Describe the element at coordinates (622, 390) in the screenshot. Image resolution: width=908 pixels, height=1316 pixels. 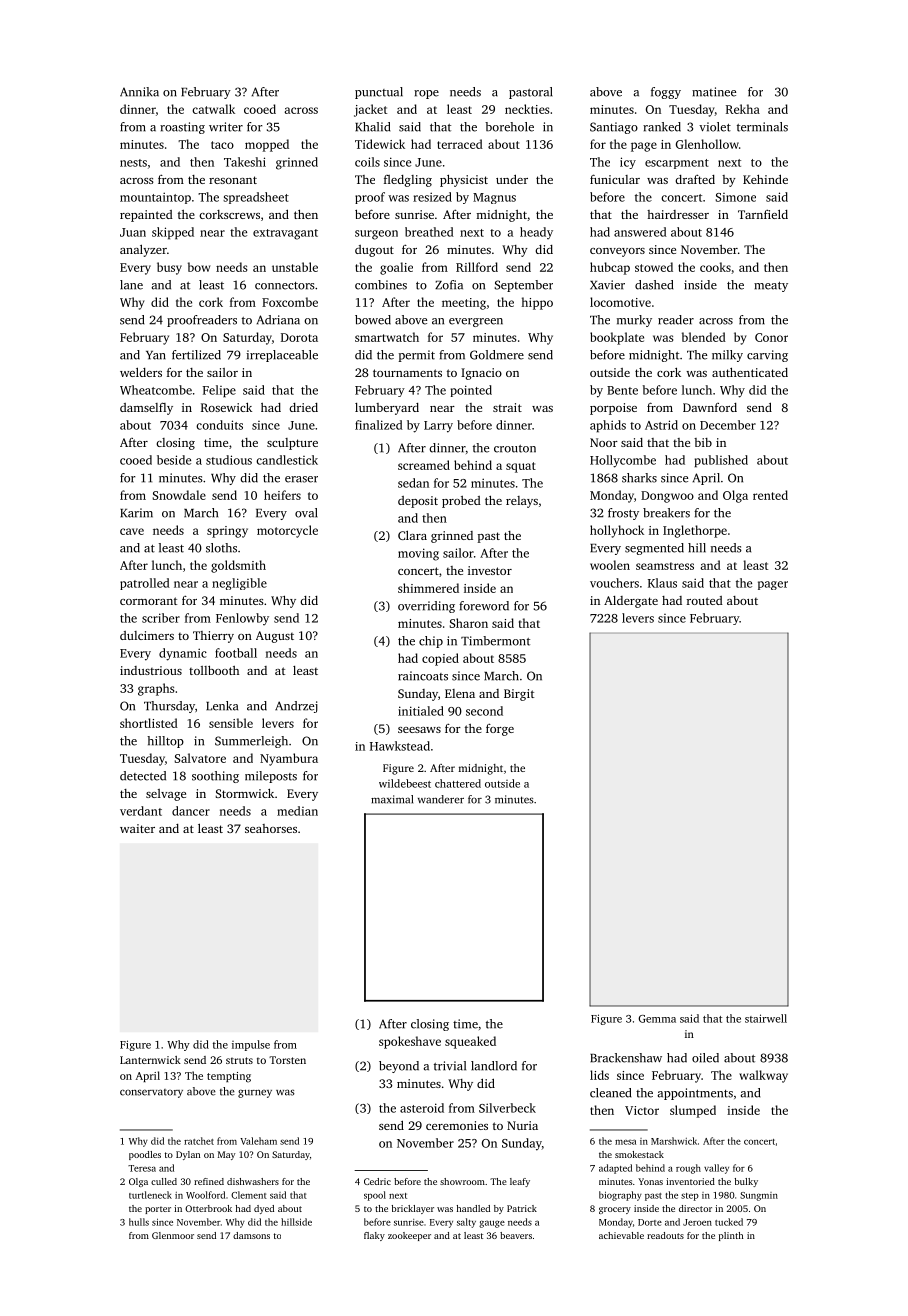
I see `Bente` at that location.
